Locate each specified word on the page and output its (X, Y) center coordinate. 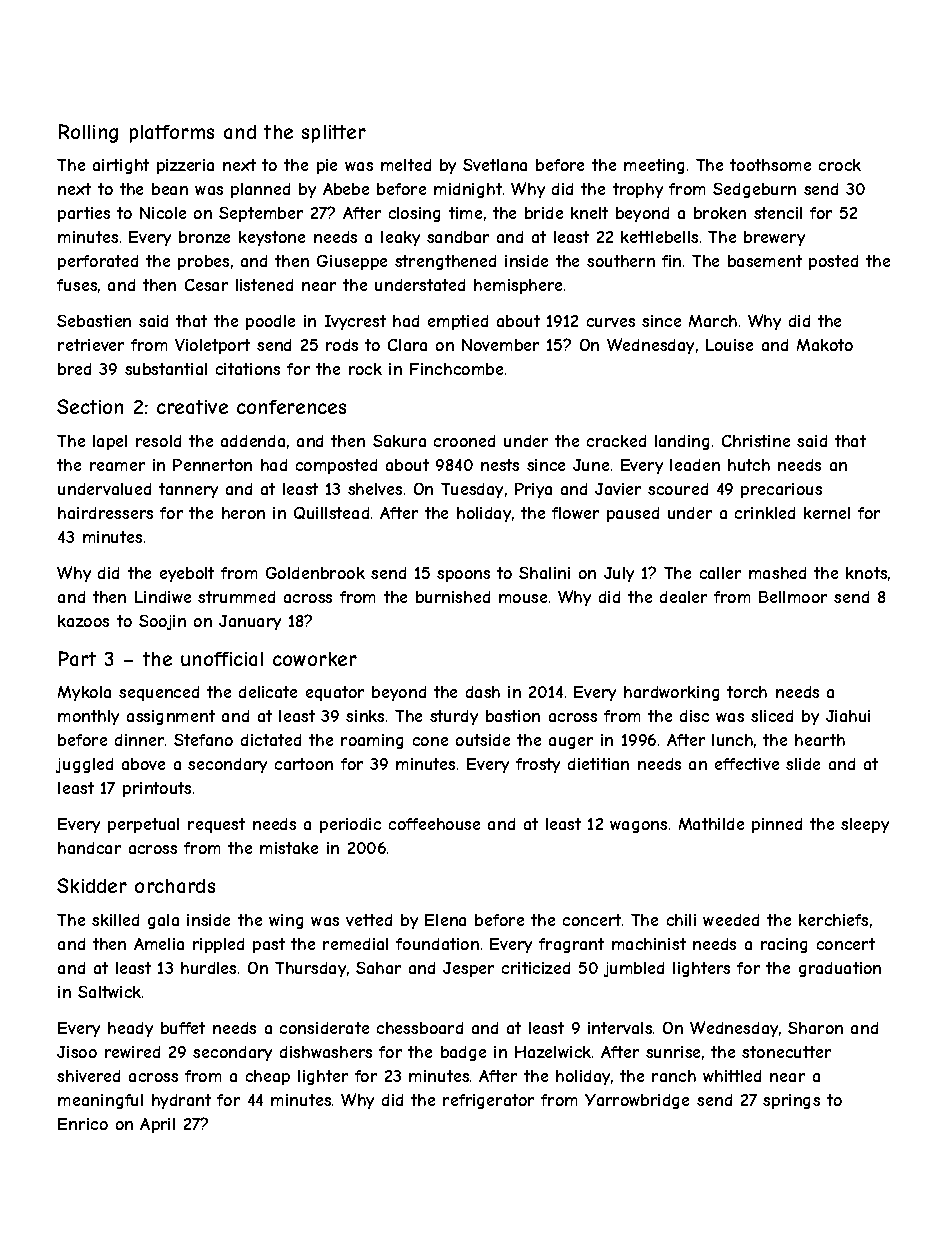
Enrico (83, 1124)
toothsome (770, 165)
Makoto (825, 345)
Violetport (212, 346)
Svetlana (495, 165)
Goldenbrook (315, 573)
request (216, 825)
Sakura (399, 441)
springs (791, 1101)
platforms (172, 134)
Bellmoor (793, 597)
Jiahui (848, 716)
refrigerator (488, 1101)
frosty (538, 765)
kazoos (83, 621)
